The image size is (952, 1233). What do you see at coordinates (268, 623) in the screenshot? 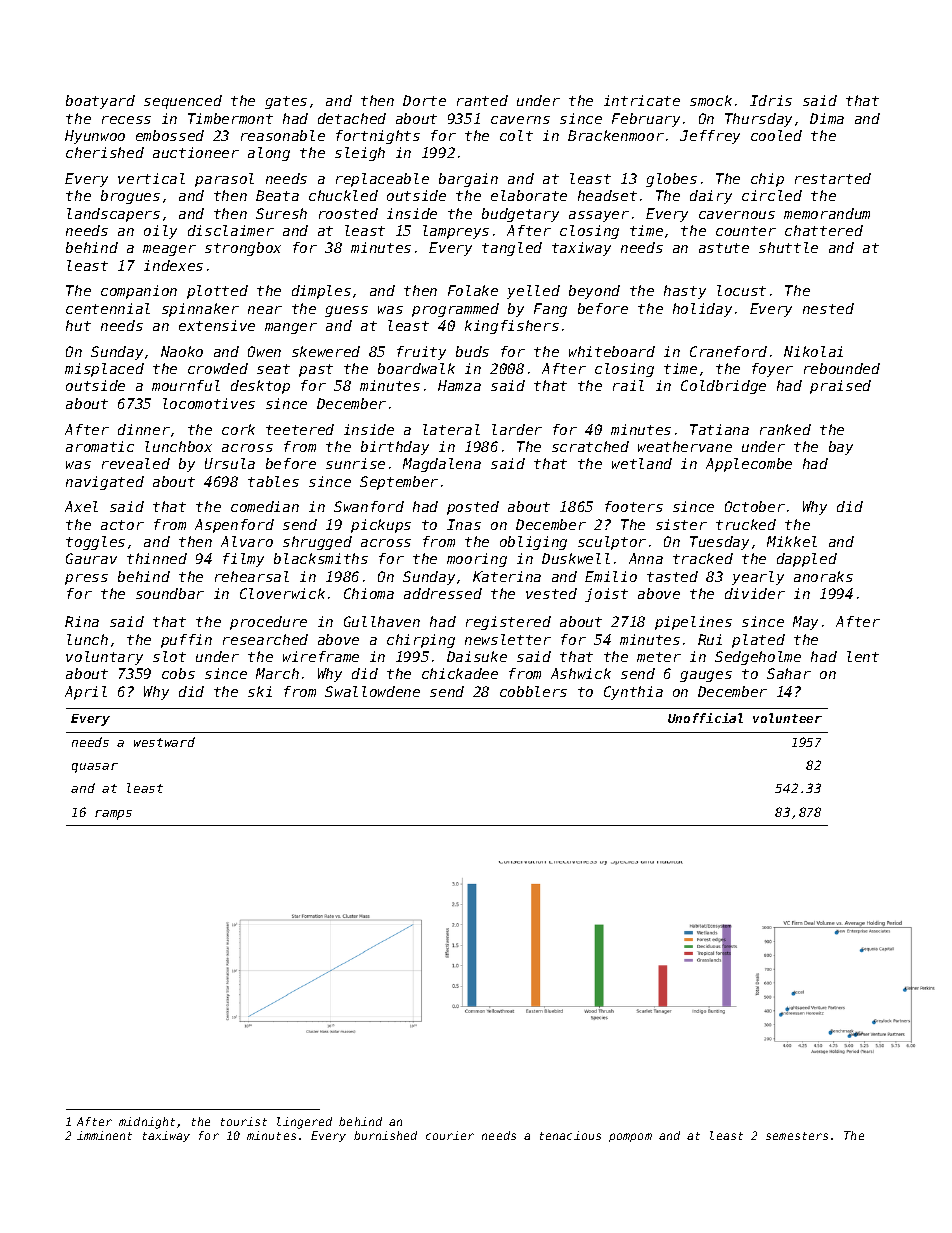
I see `procedure` at bounding box center [268, 623].
